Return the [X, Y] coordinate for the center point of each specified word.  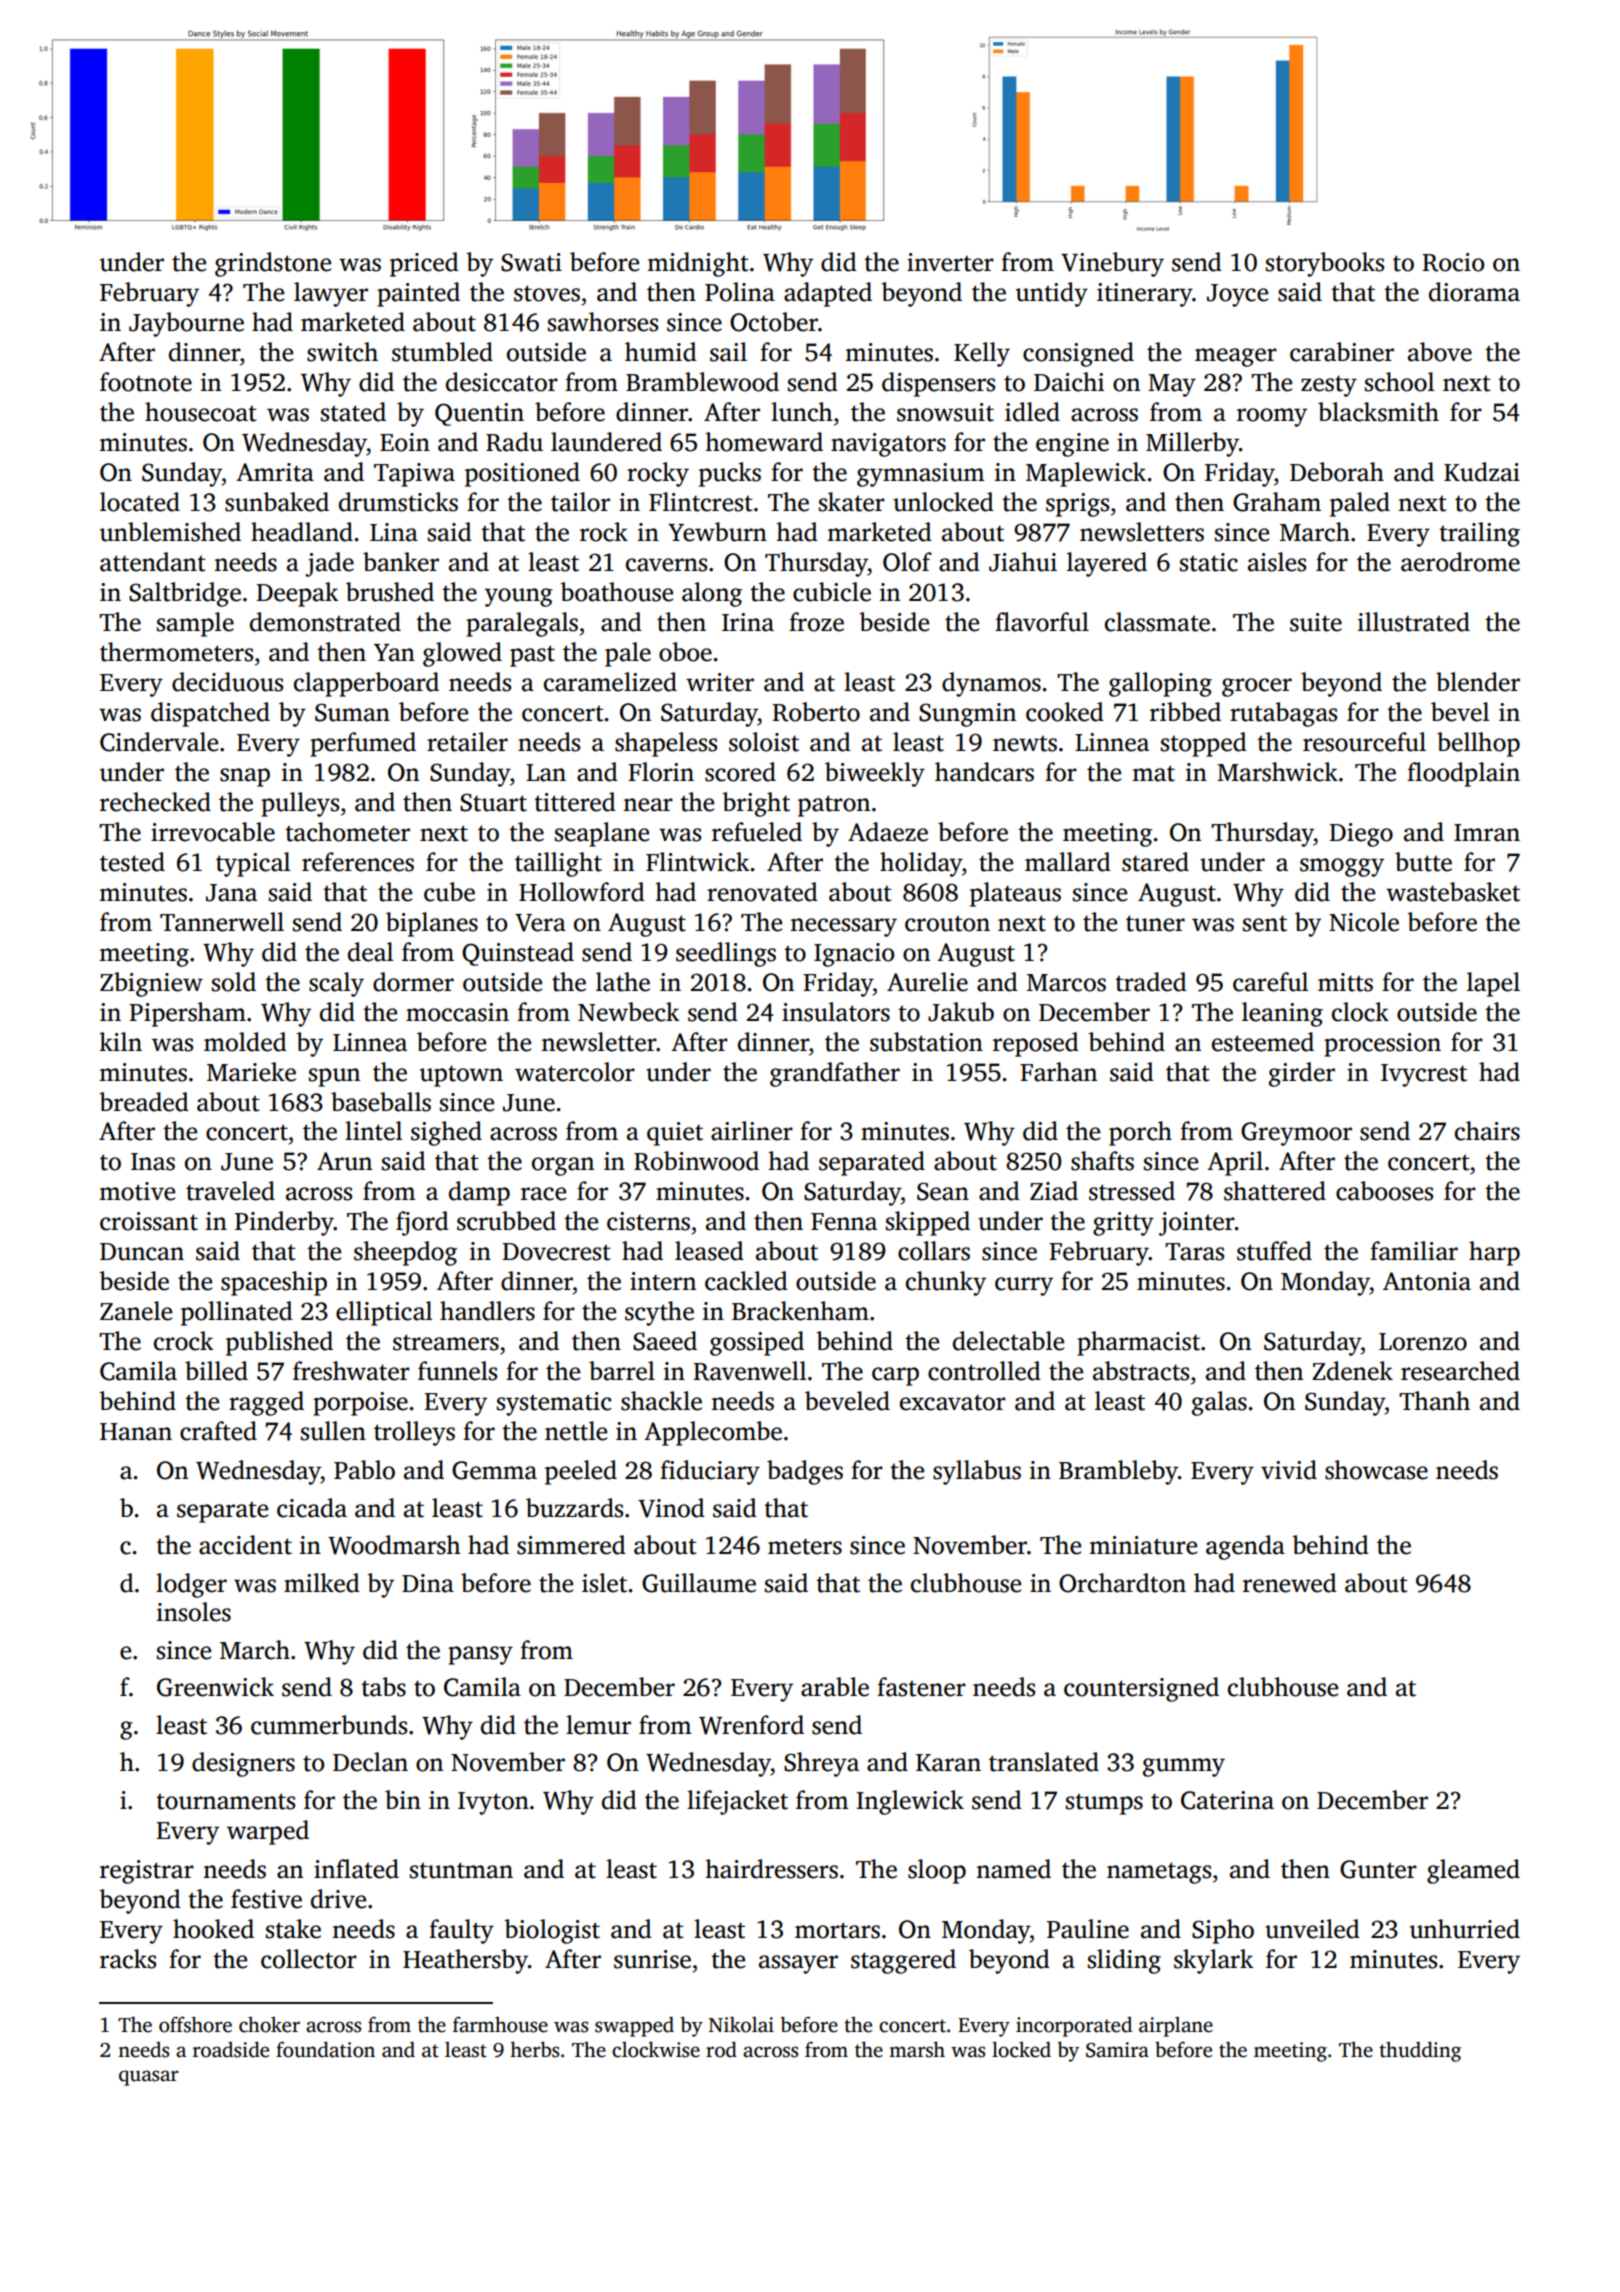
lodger [191, 1585]
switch [342, 352]
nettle [576, 1431]
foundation [325, 2049]
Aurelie [927, 982]
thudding [1420, 2051]
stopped [1204, 744]
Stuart [493, 802]
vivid [1289, 1470]
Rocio [1453, 262]
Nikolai [741, 2024]
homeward [764, 442]
